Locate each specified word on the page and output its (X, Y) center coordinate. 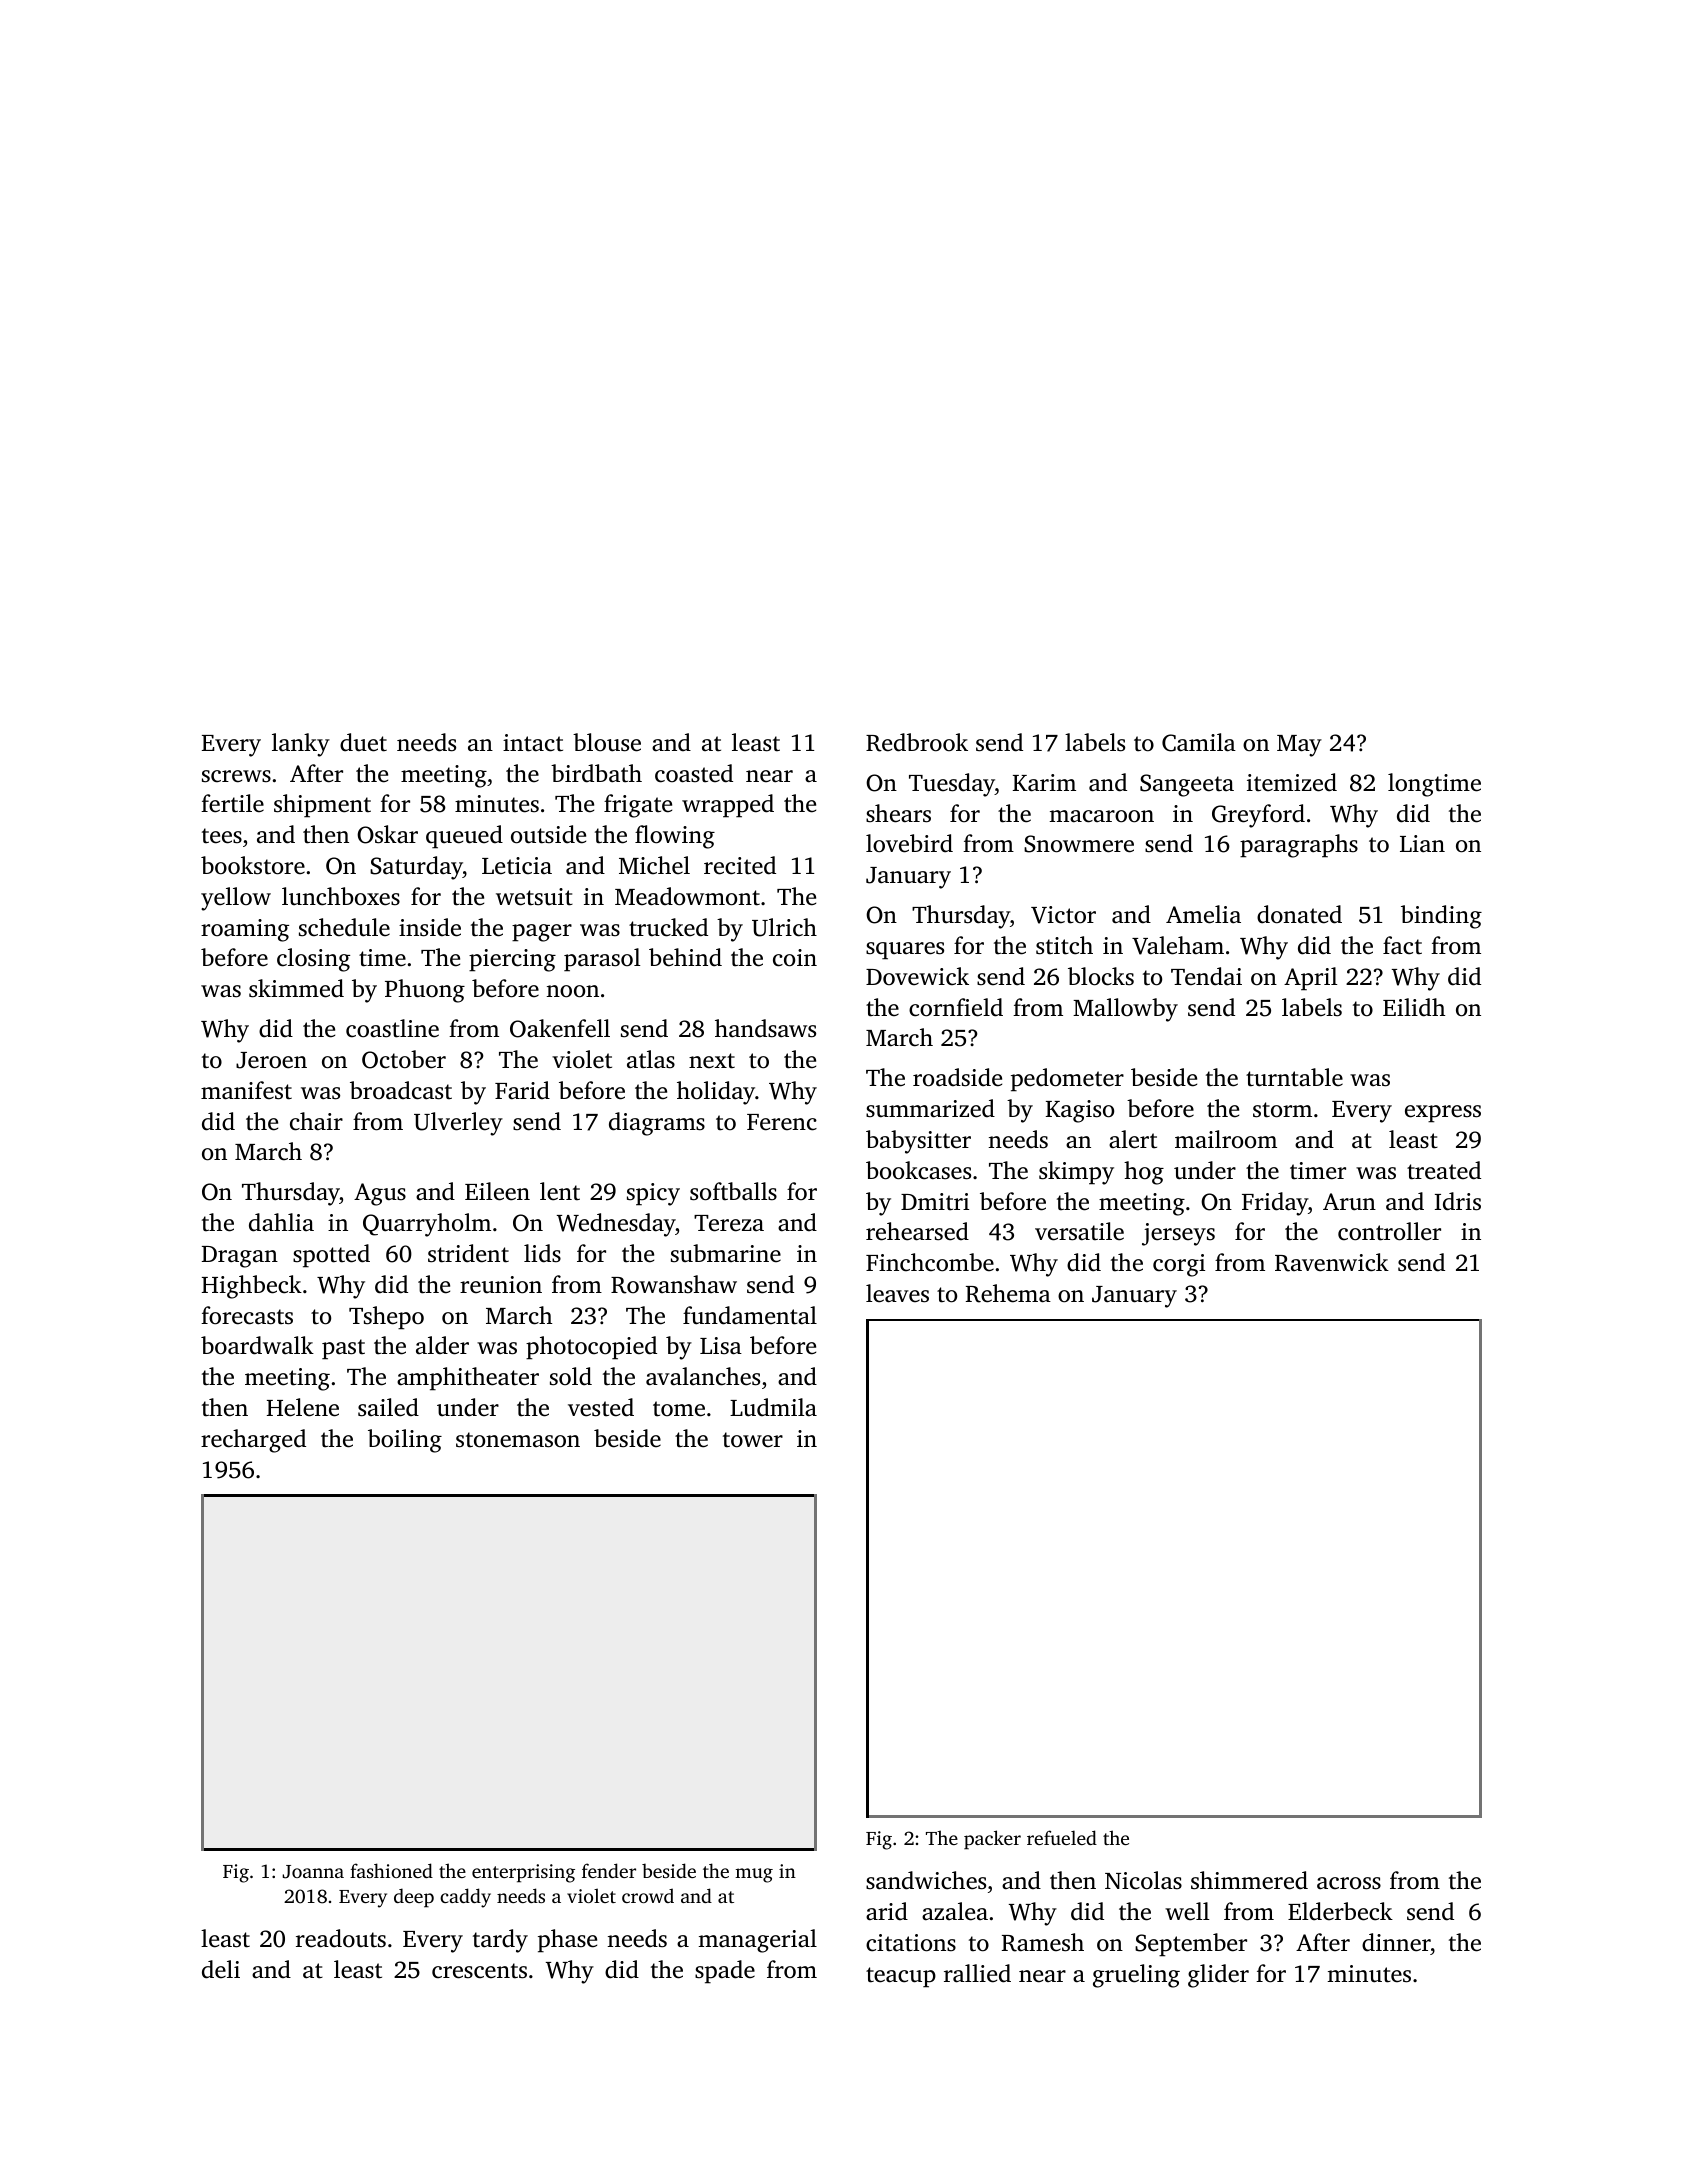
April (1310, 979)
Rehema (1008, 1293)
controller (1389, 1231)
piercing (512, 960)
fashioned (391, 1870)
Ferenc (782, 1122)
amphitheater (468, 1379)
